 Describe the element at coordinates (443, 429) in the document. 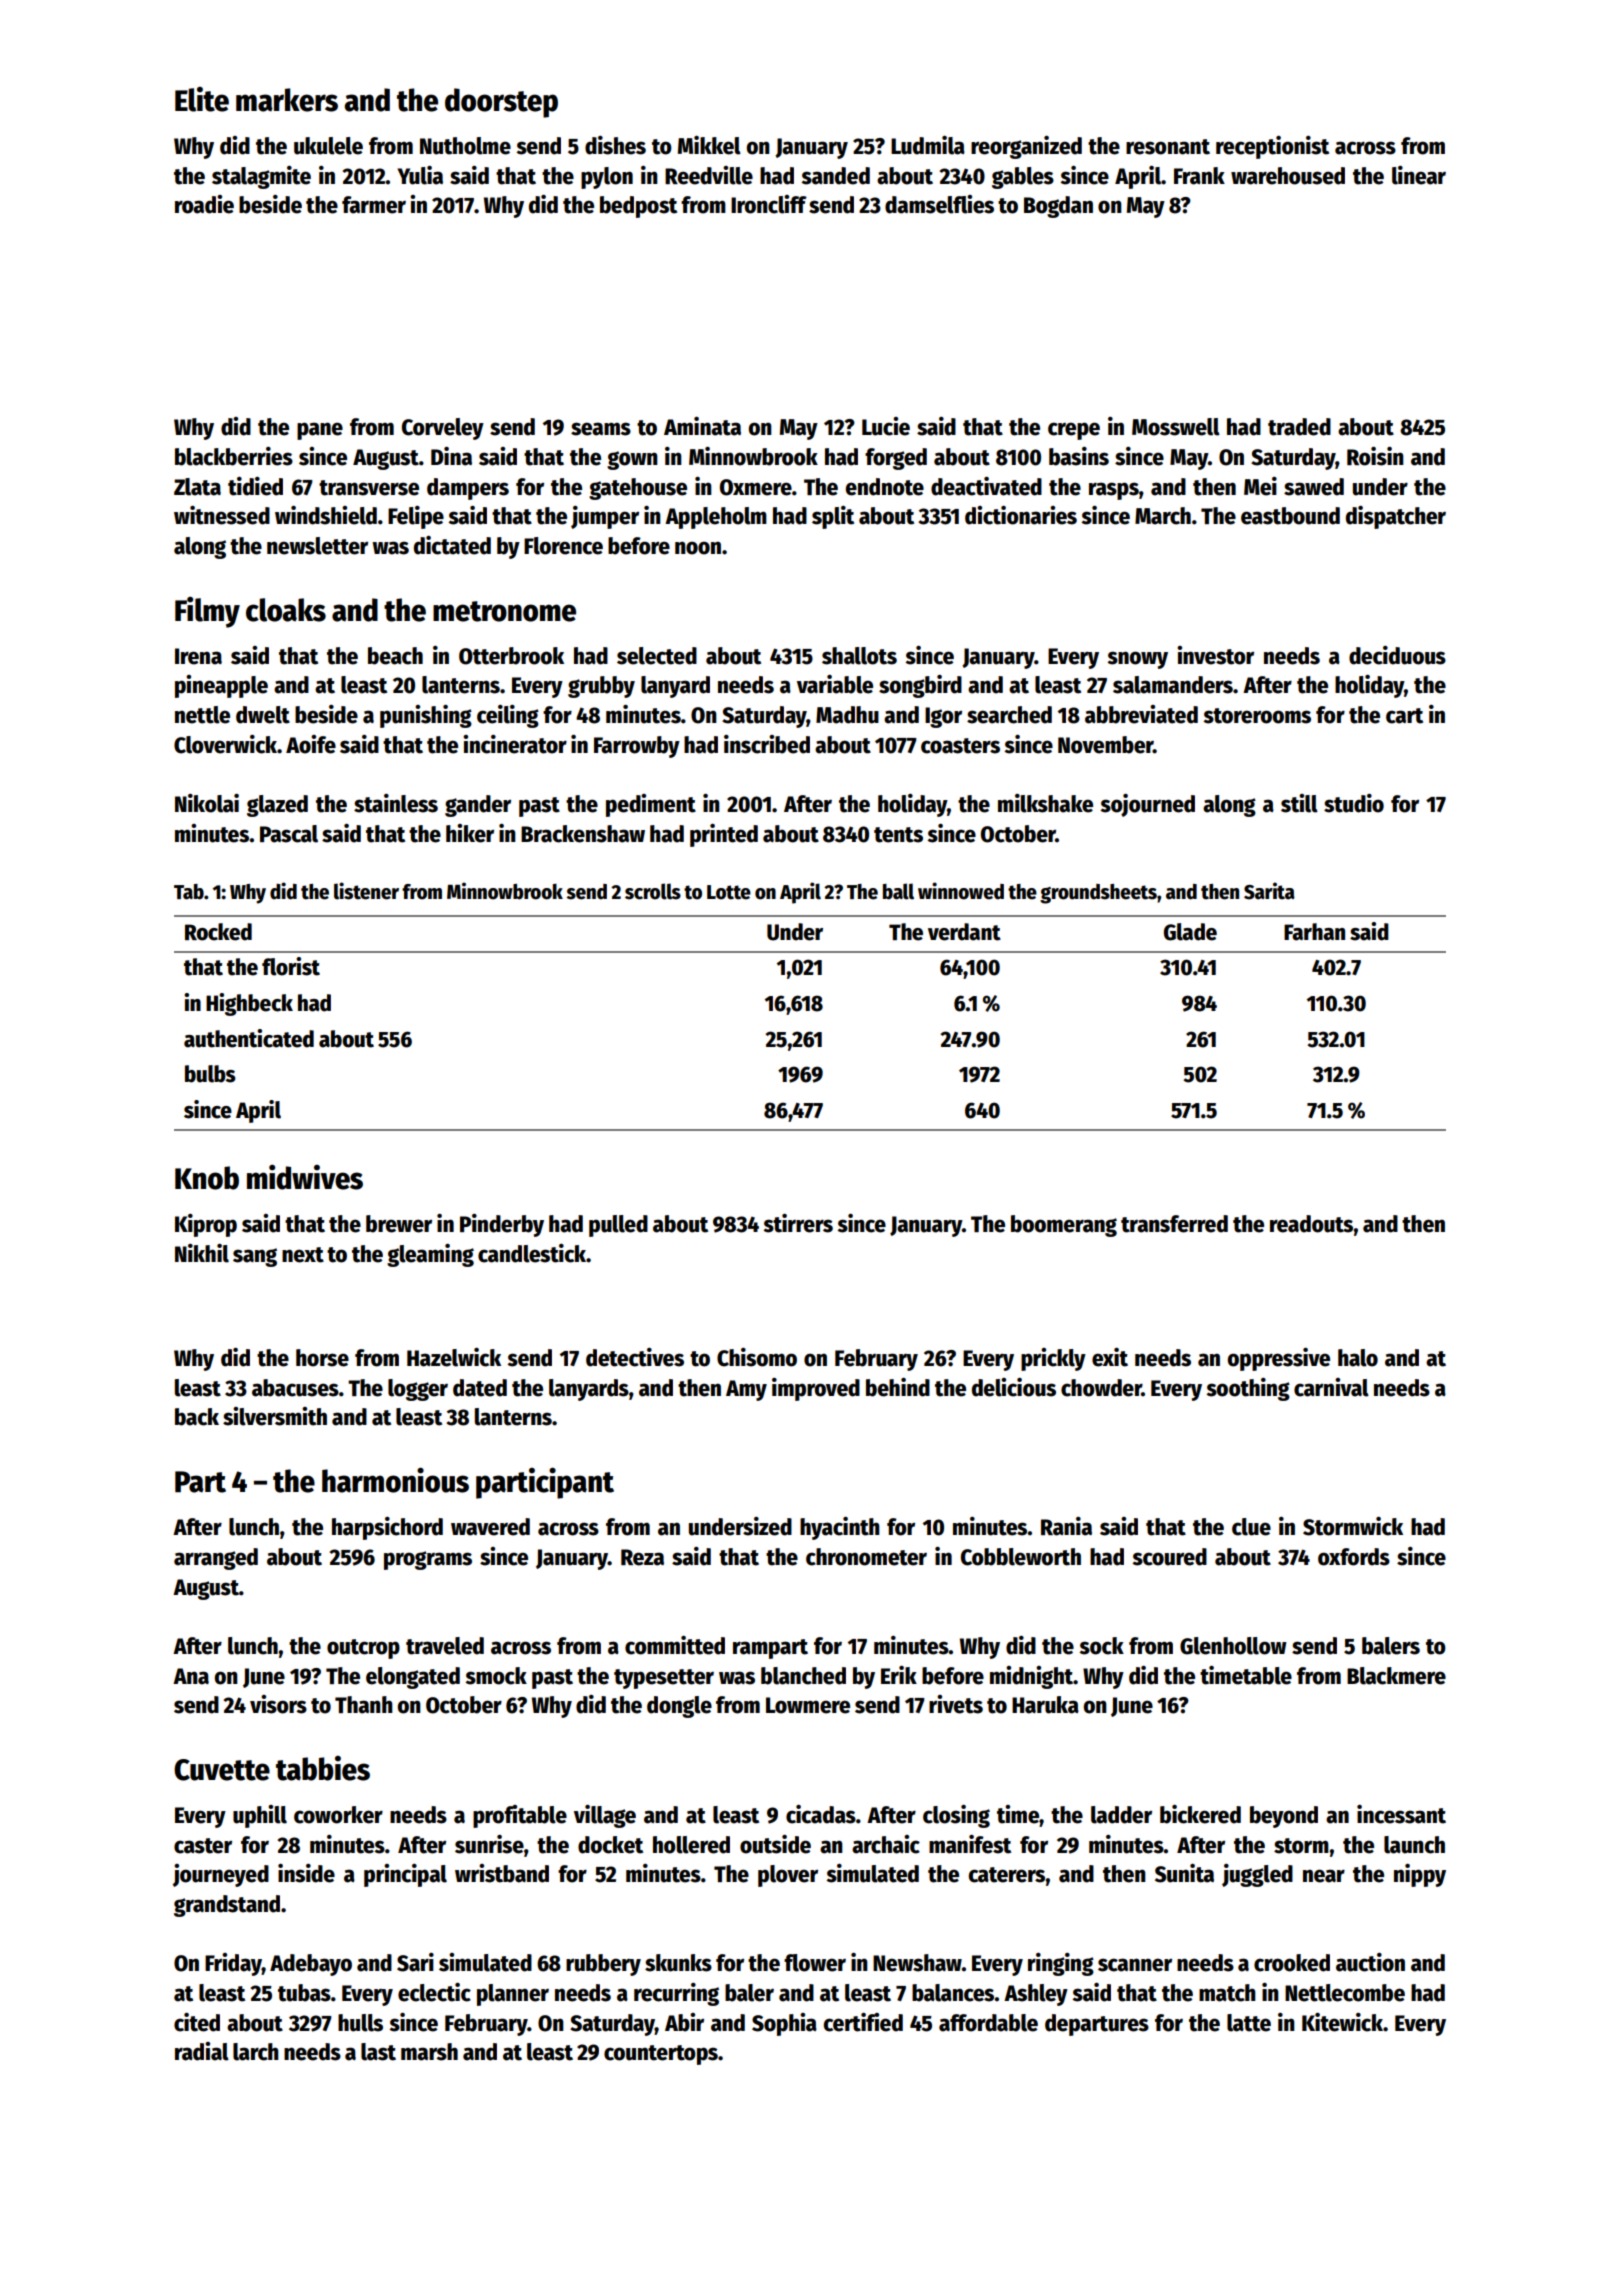

I see `Corveley` at that location.
